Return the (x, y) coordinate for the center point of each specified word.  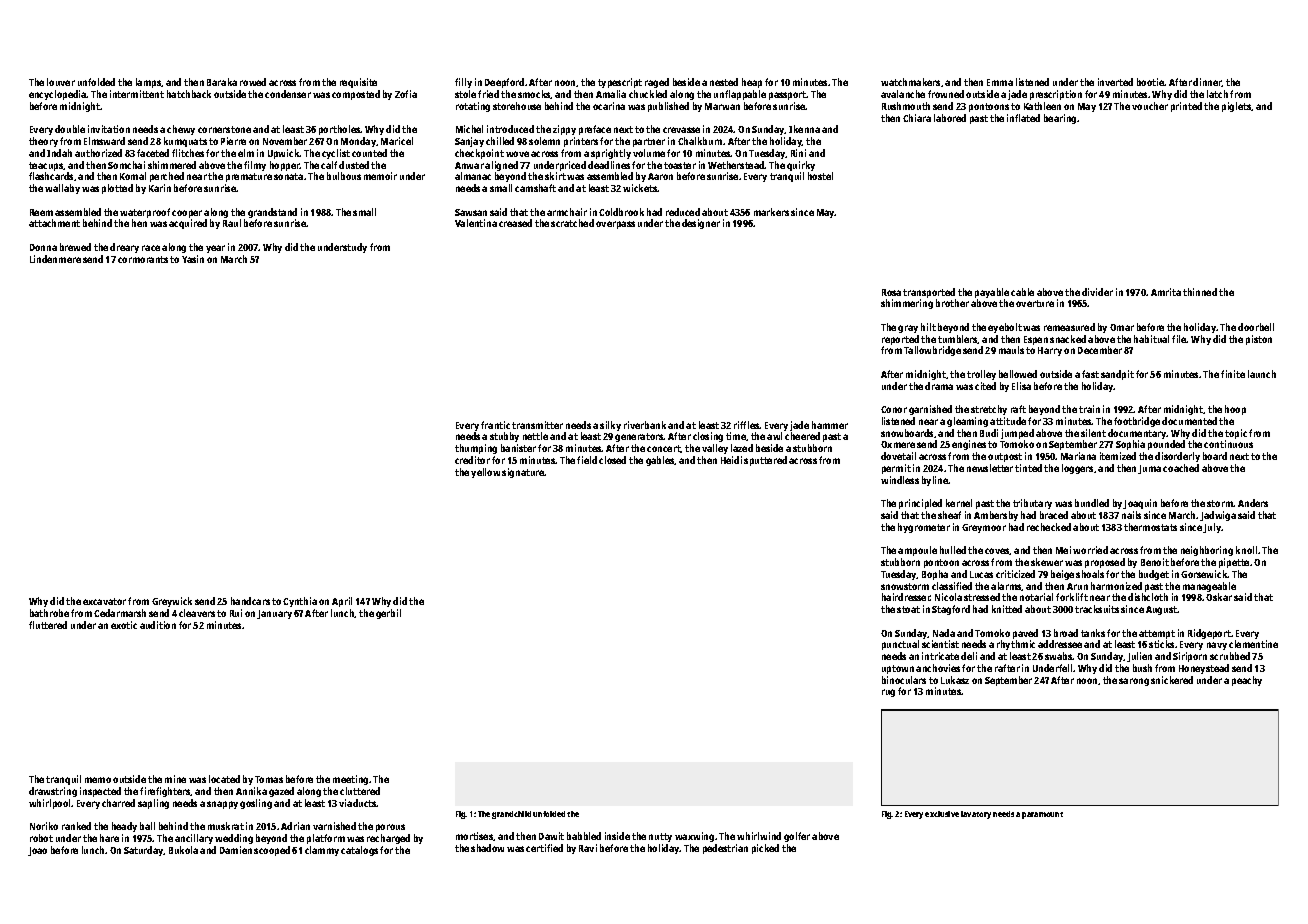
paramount (1042, 815)
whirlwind (759, 836)
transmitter (537, 425)
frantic (495, 425)
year (215, 249)
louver (61, 82)
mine (175, 779)
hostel (820, 176)
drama (939, 386)
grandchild (511, 815)
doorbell (1256, 327)
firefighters (165, 792)
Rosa (891, 292)
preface (595, 130)
